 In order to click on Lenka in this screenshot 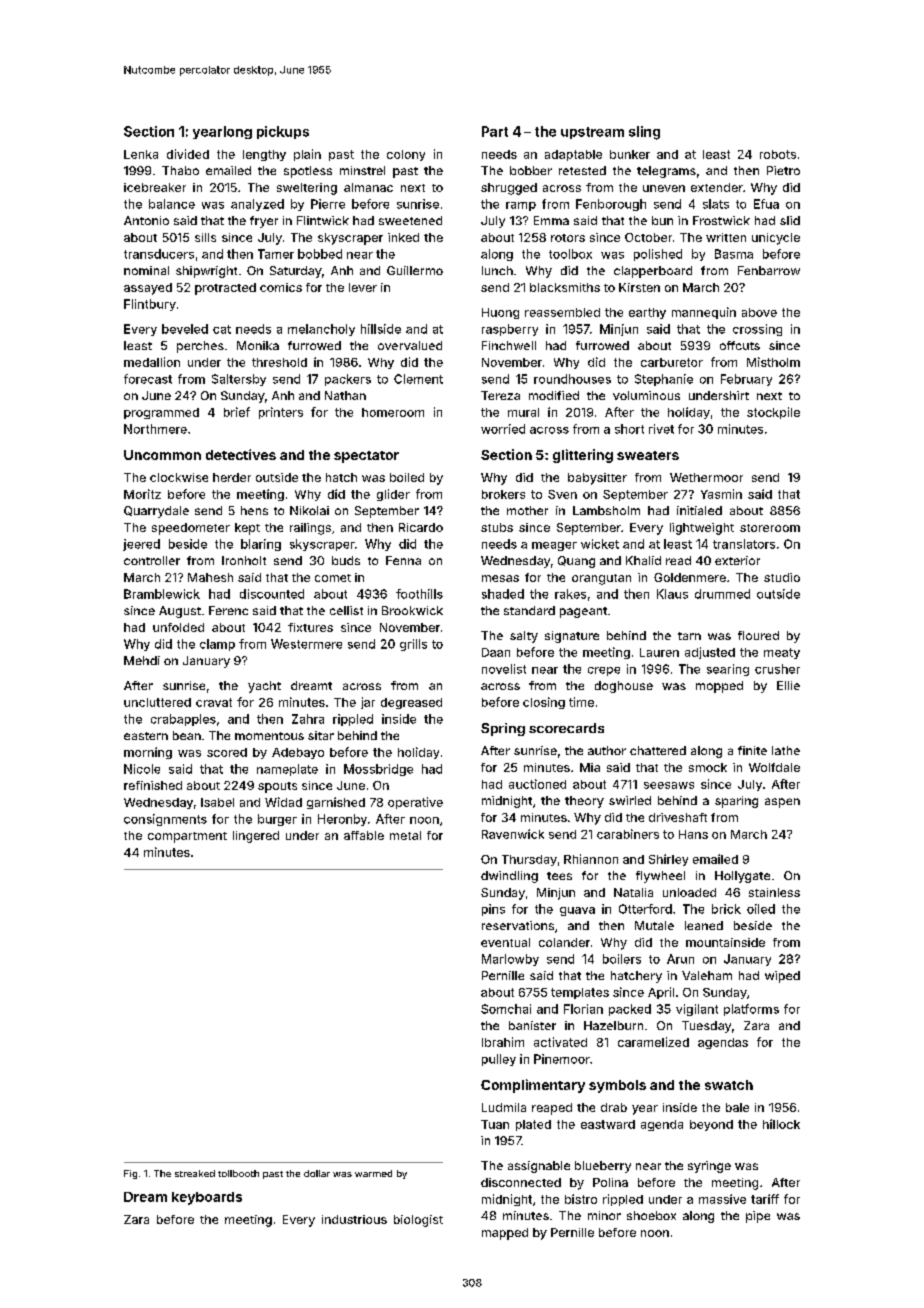, I will do `click(141, 154)`.
